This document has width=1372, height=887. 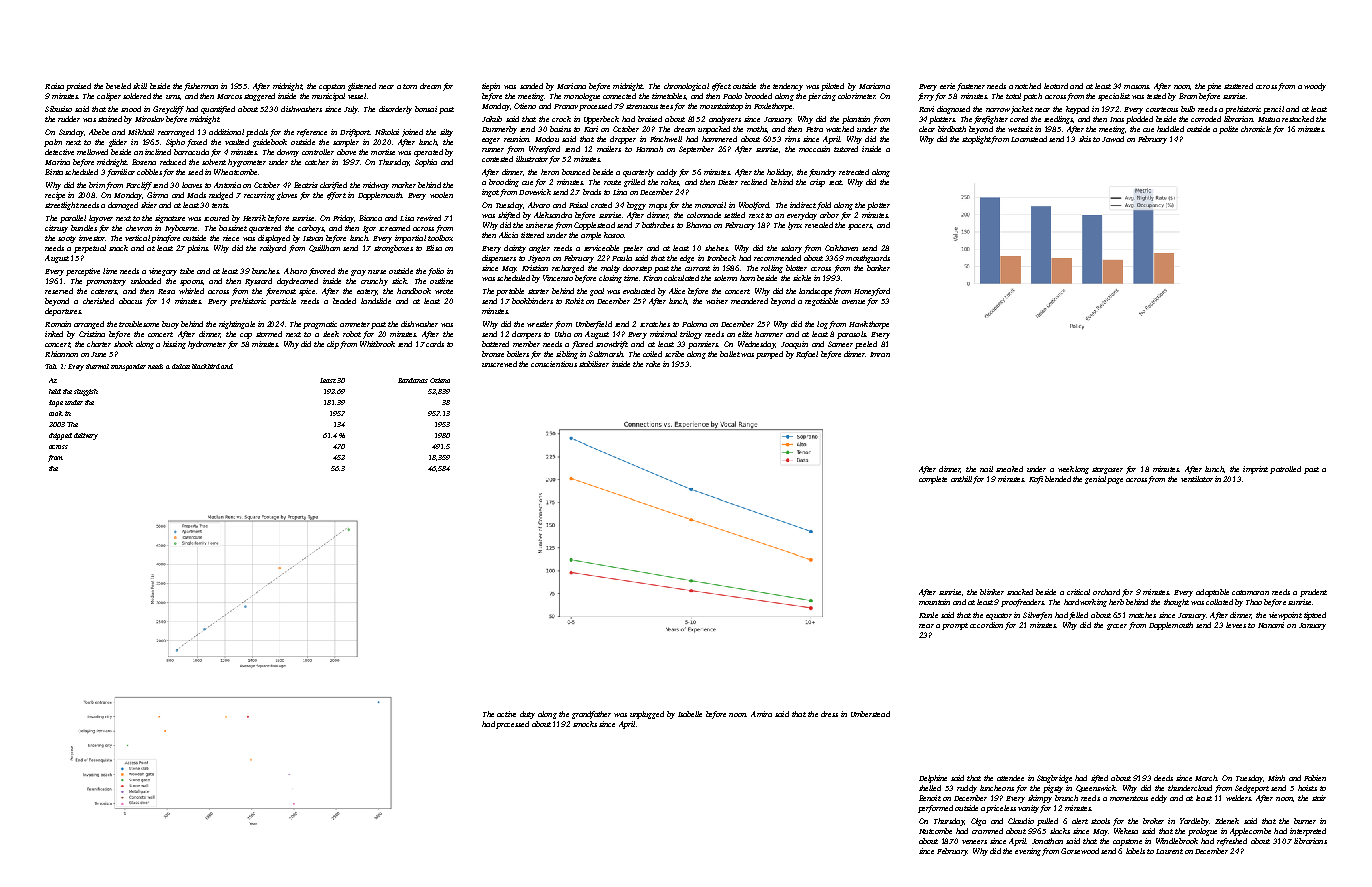 I want to click on performed, so click(x=935, y=809).
